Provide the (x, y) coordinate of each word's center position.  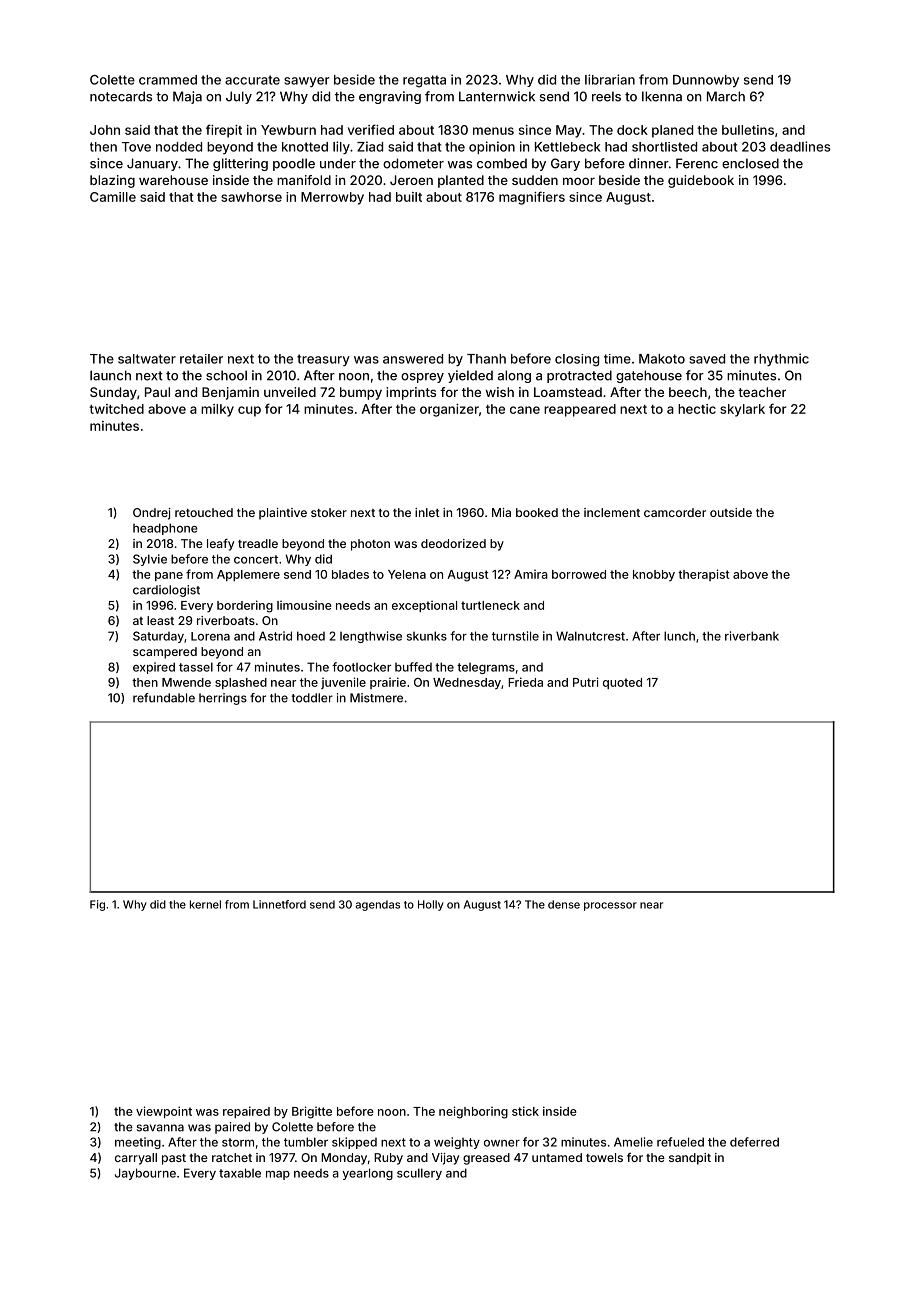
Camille (113, 197)
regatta (424, 81)
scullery (419, 1174)
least (160, 620)
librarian (610, 79)
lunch (679, 636)
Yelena (407, 574)
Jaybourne (145, 1174)
